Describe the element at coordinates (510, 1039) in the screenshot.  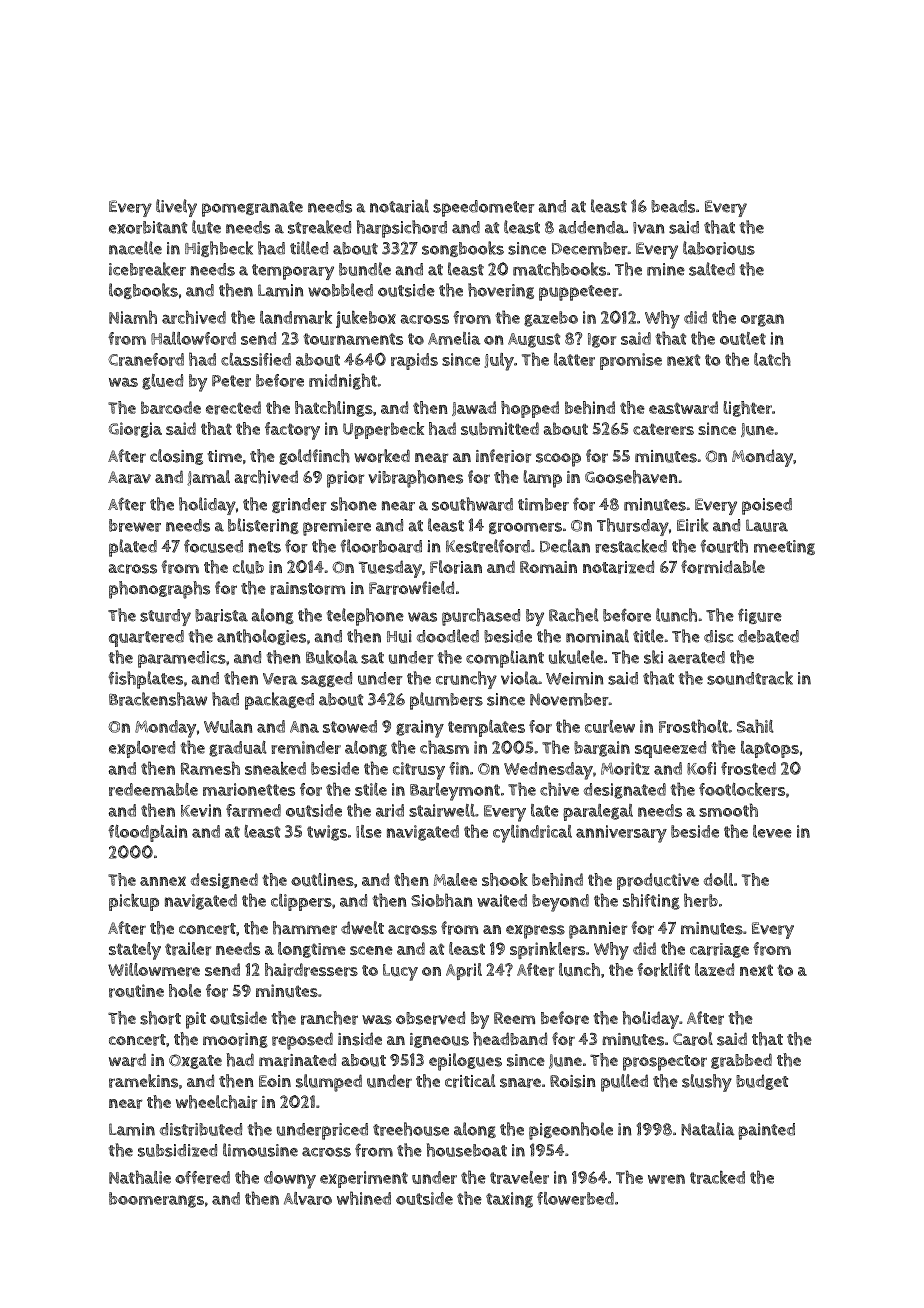
I see `headband` at that location.
